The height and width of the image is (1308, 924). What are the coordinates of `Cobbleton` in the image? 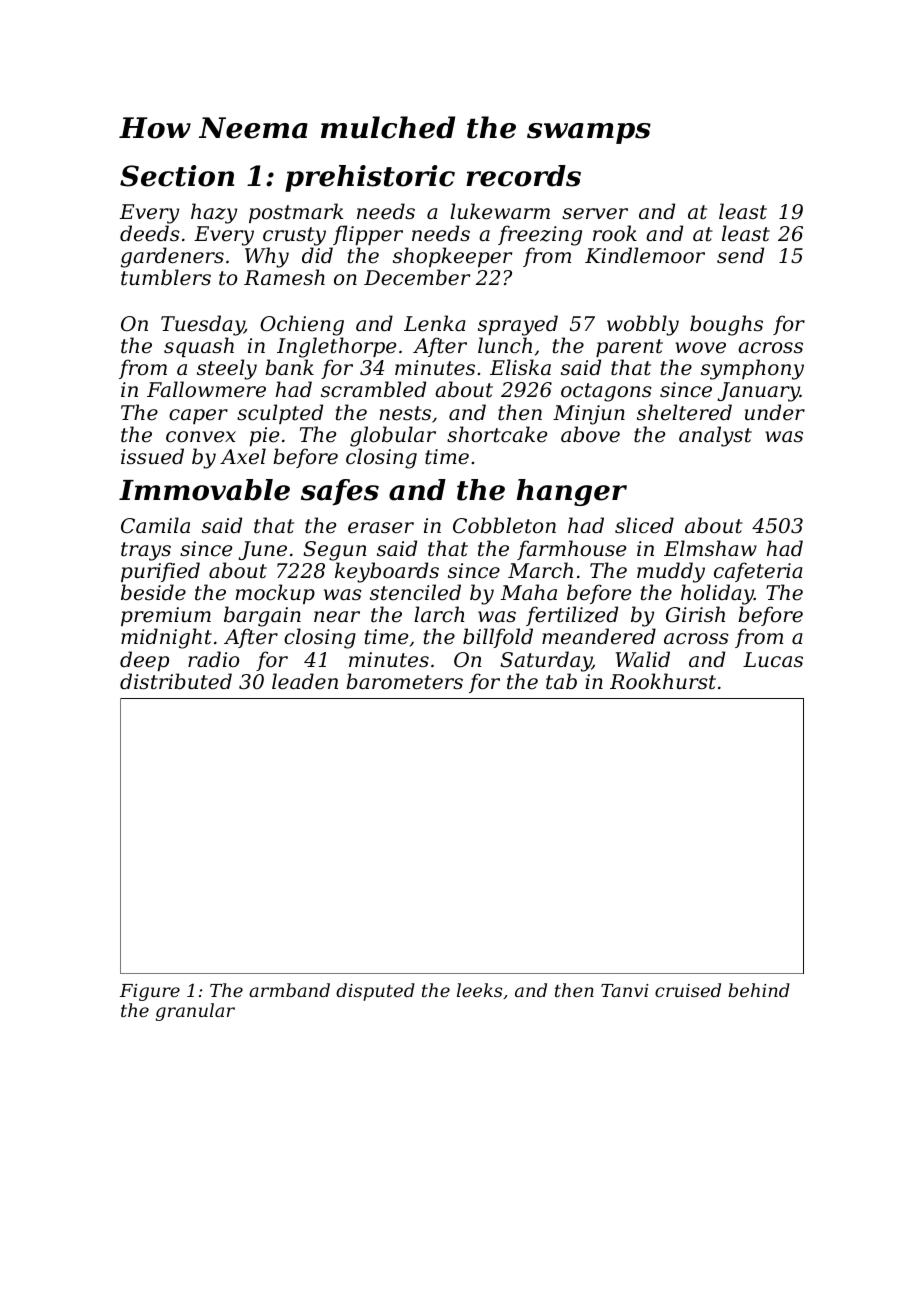 It's located at (504, 525).
